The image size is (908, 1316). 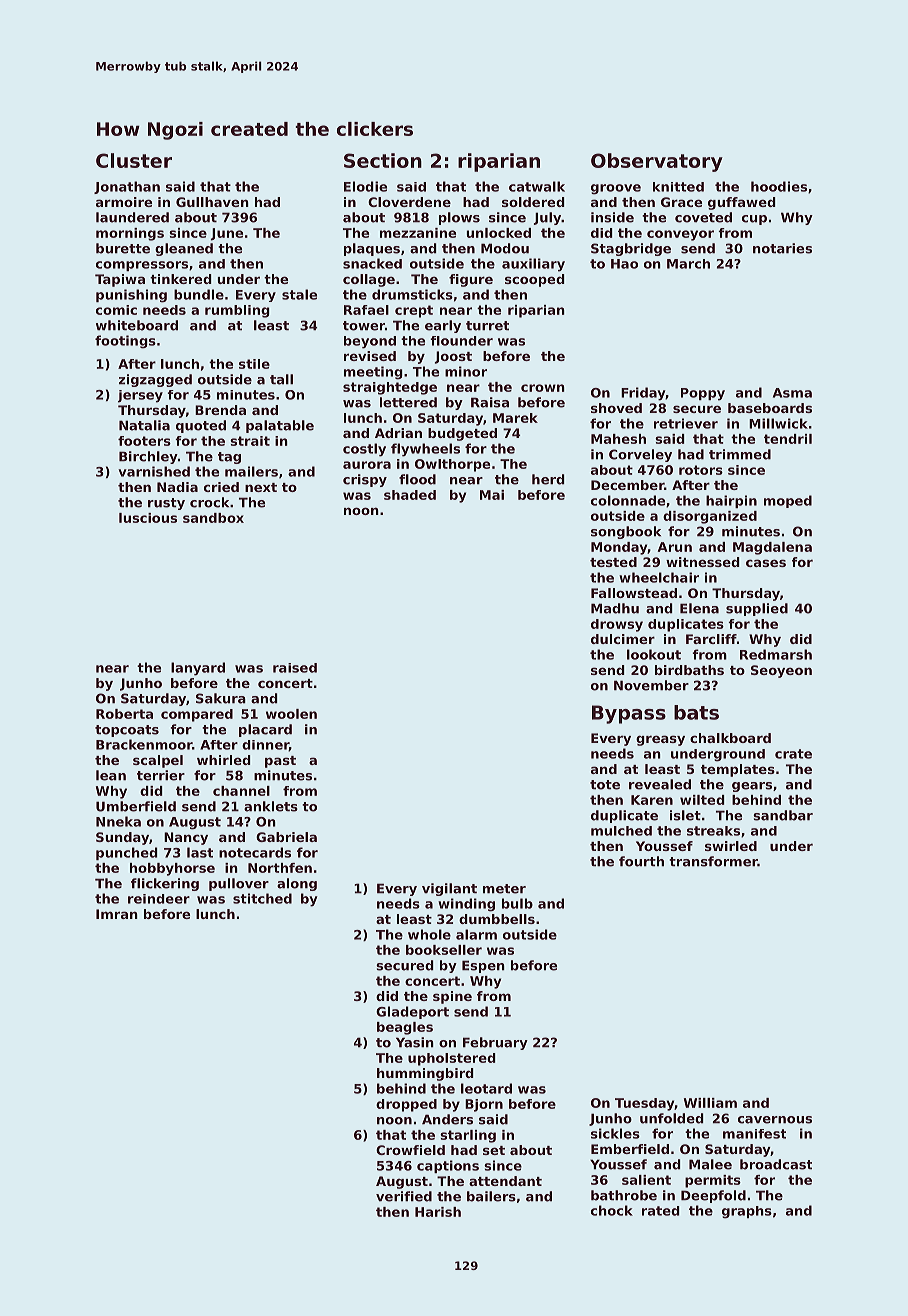 What do you see at coordinates (213, 518) in the screenshot?
I see `sandbox` at bounding box center [213, 518].
